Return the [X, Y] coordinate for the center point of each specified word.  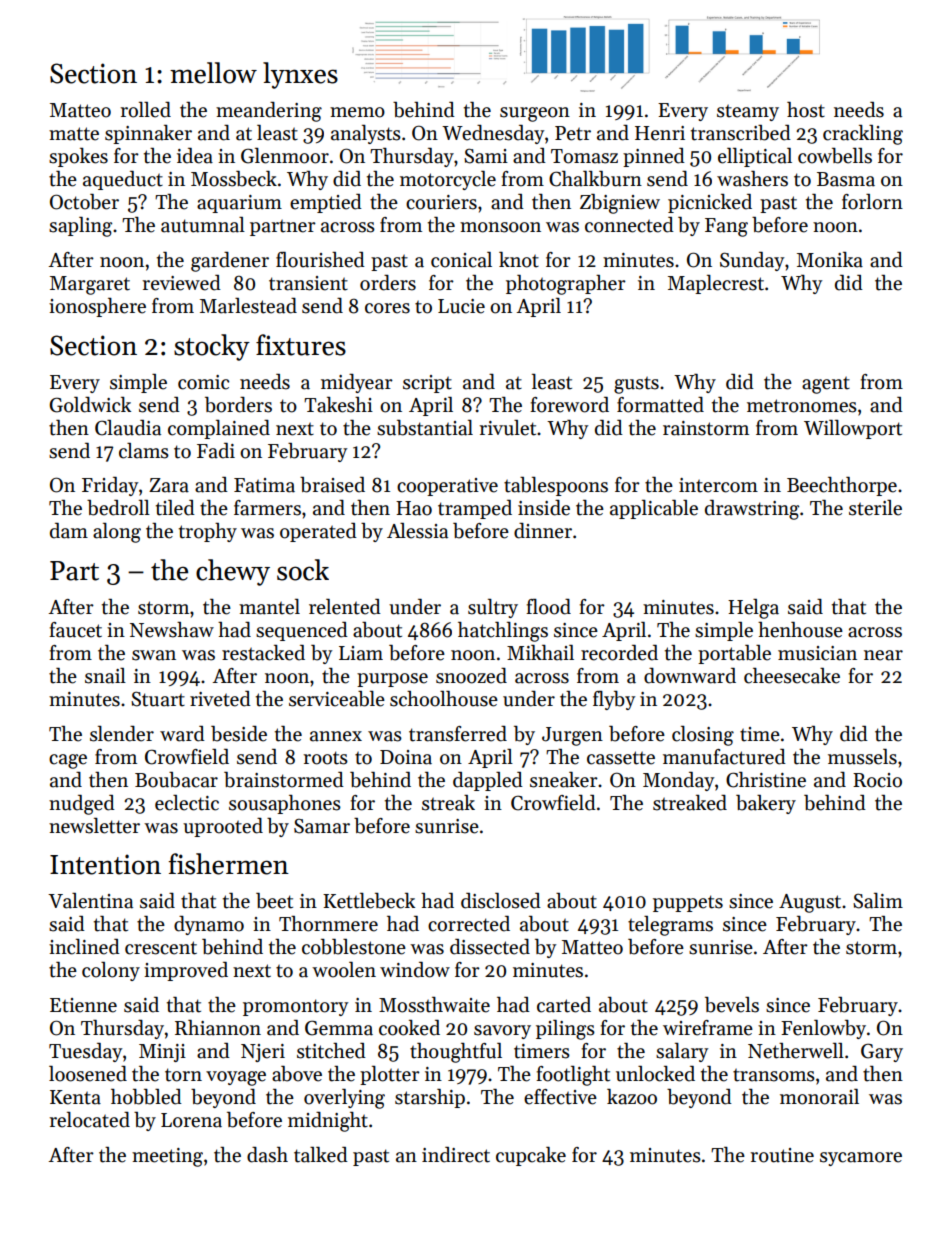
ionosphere [97, 307]
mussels [862, 757]
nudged [82, 805]
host [806, 110]
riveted [220, 699]
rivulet [508, 428]
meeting [167, 1157]
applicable [654, 509]
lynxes [300, 75]
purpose [392, 680]
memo [357, 112]
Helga [753, 609]
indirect [456, 1155]
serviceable [337, 699]
